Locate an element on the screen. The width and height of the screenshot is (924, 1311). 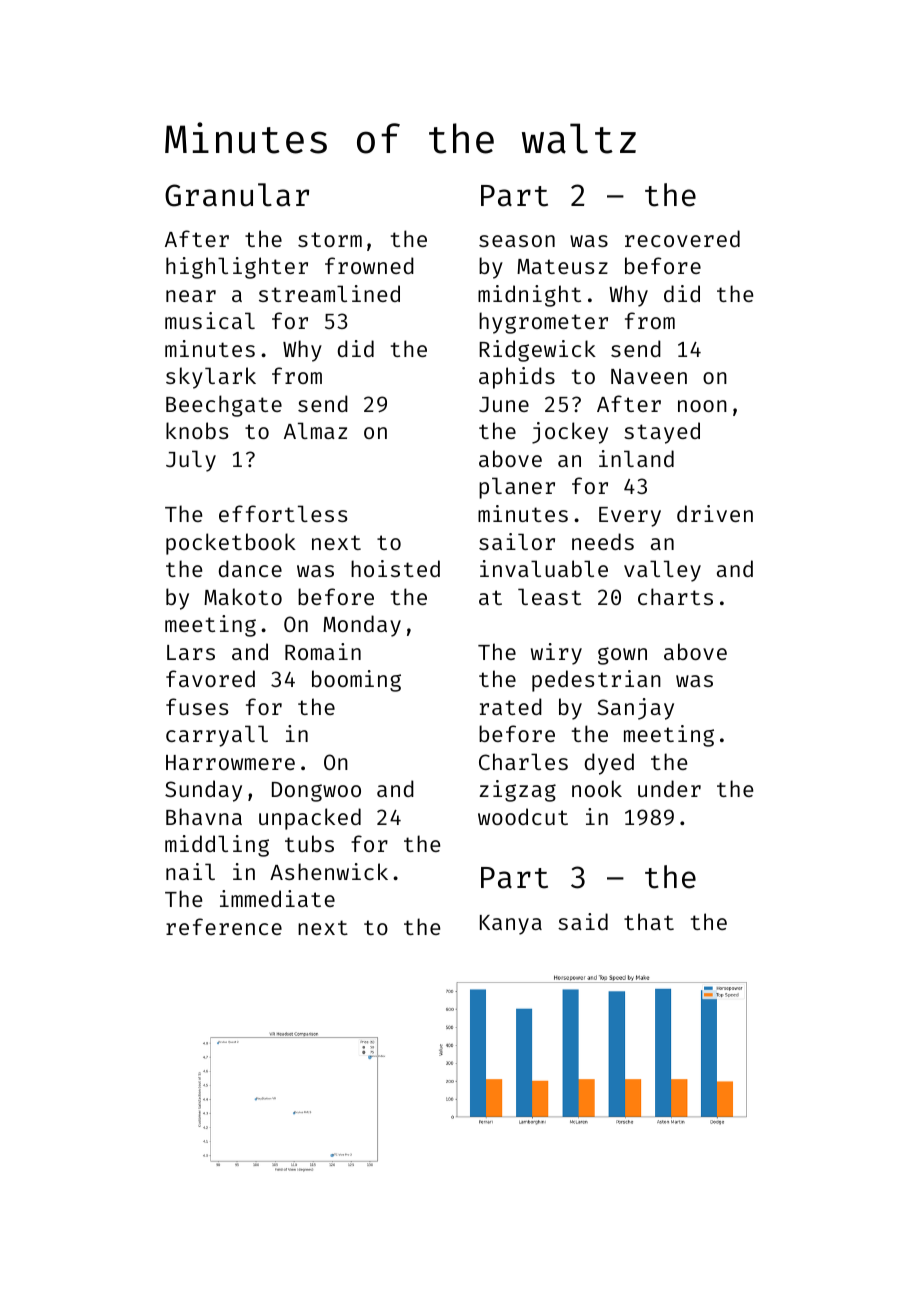
immediate is located at coordinates (277, 898).
